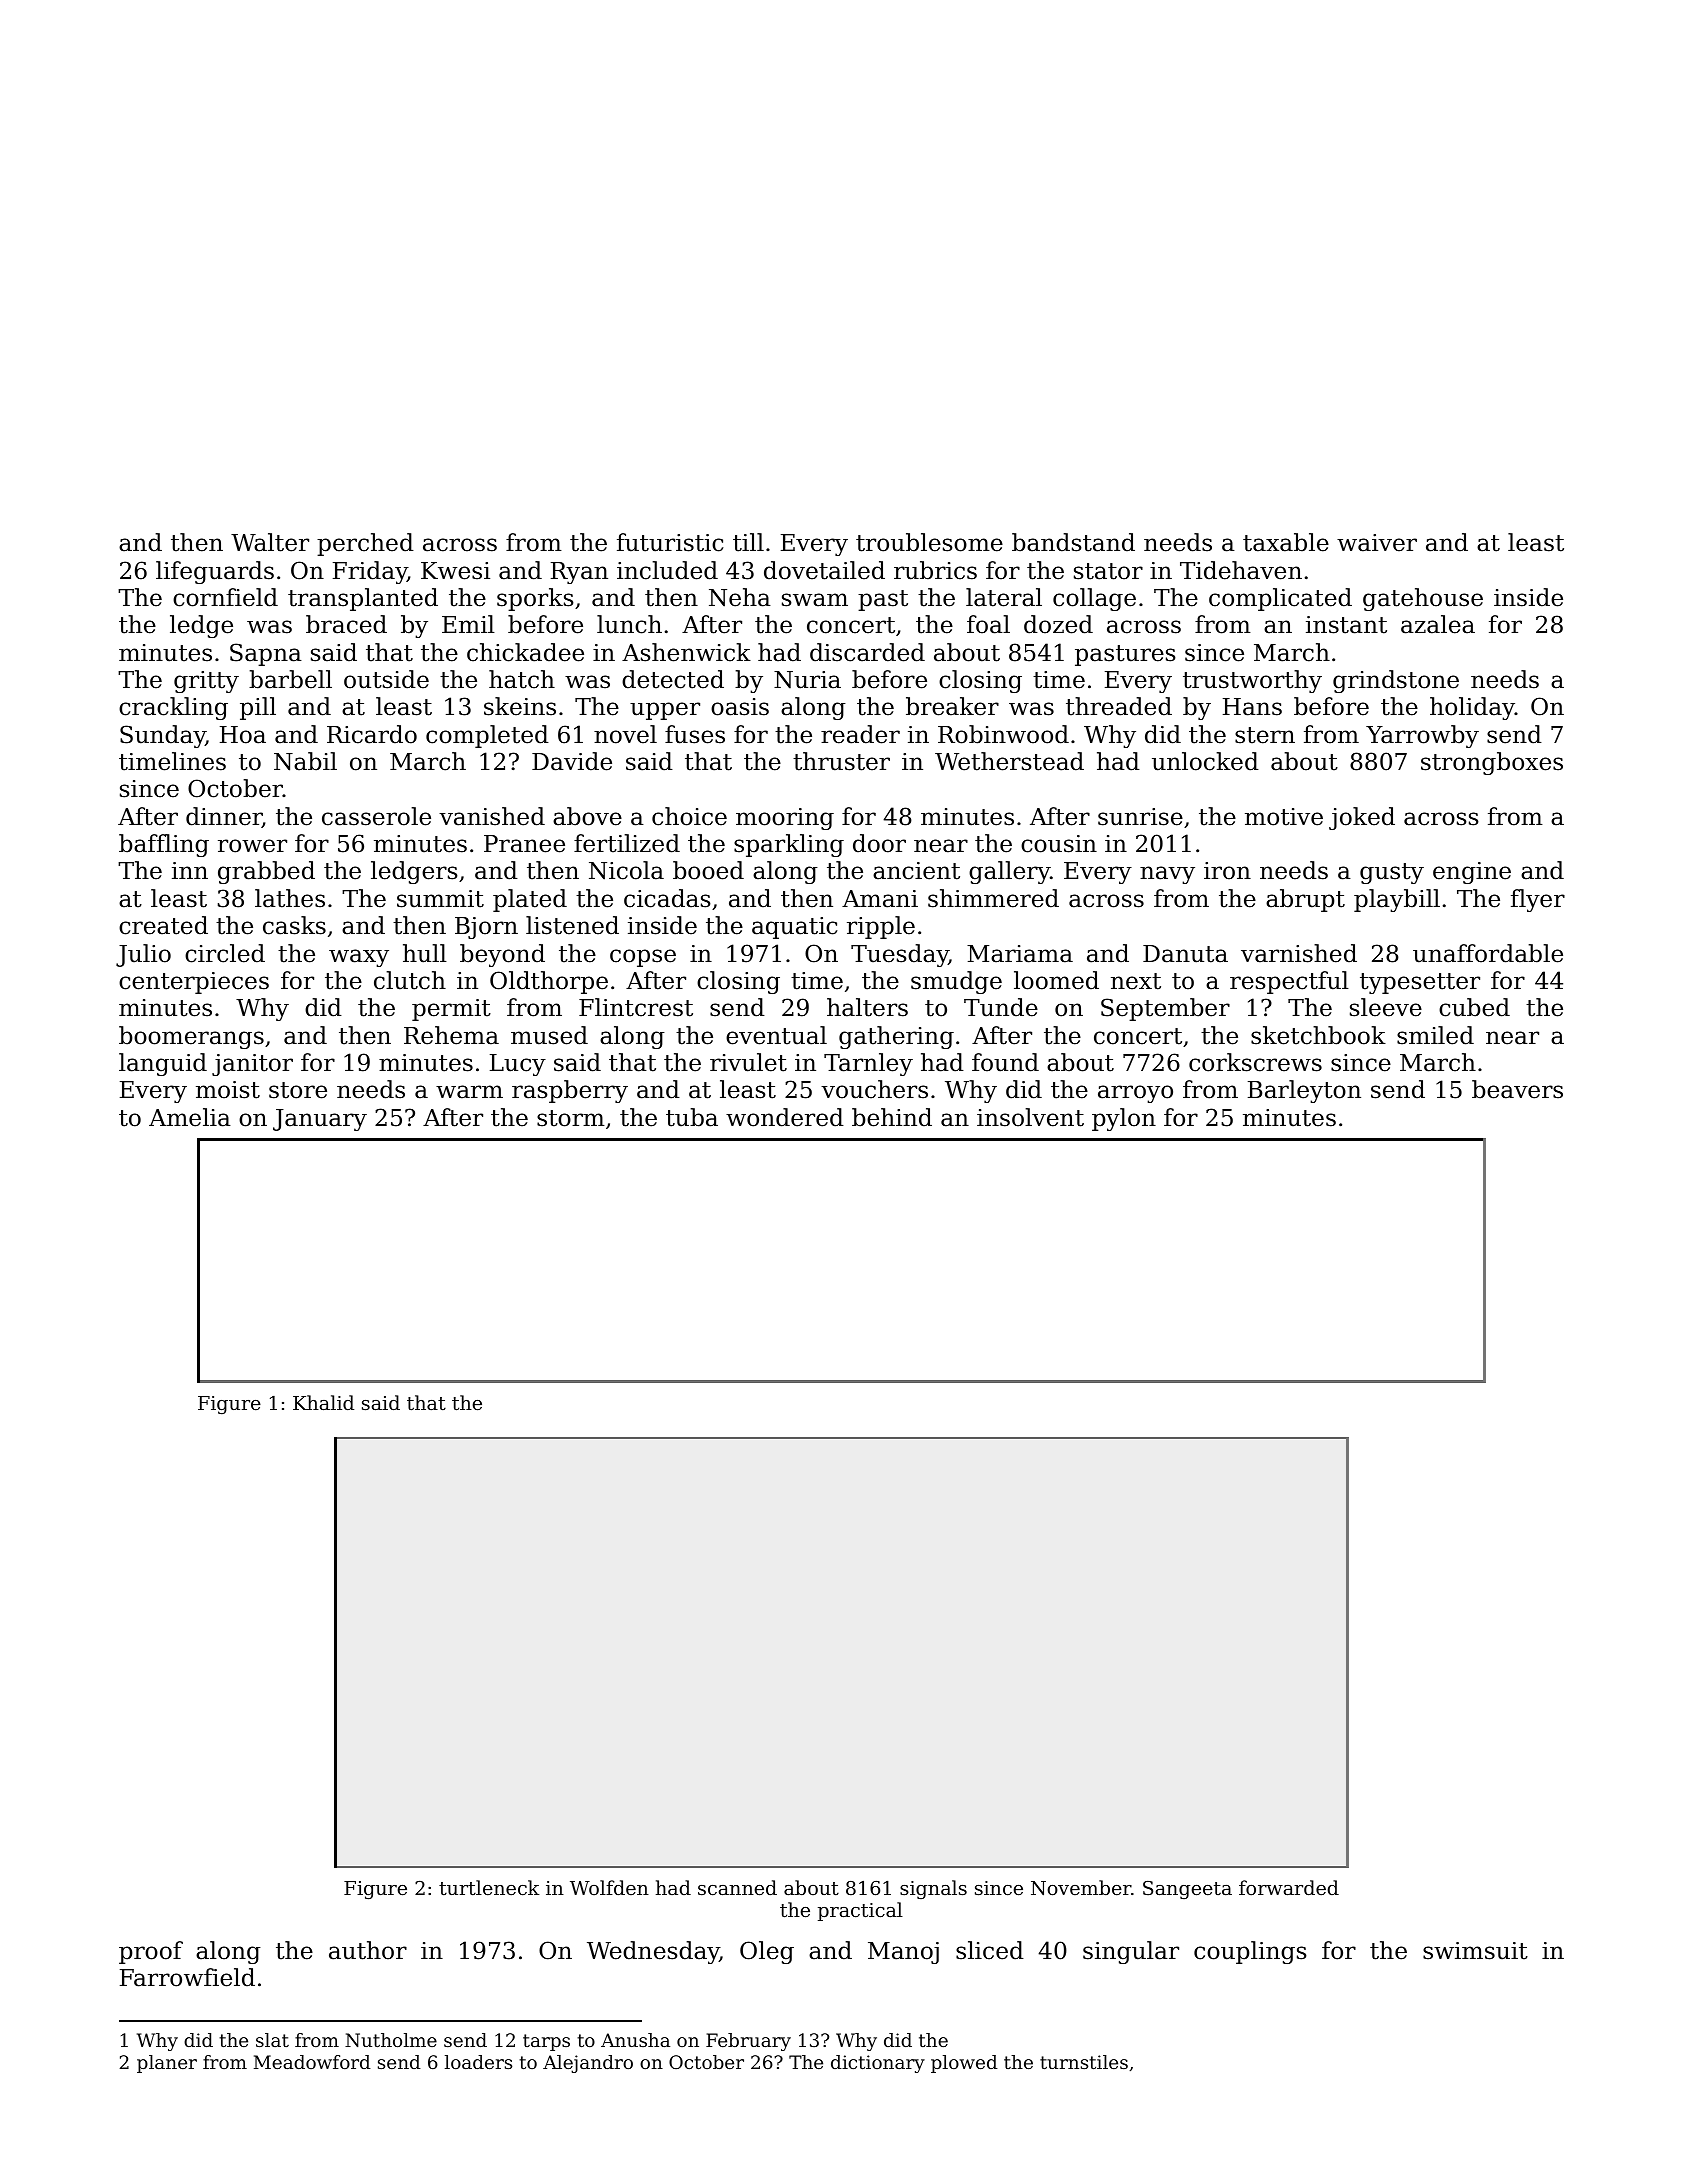 This page has width=1683, height=2178. Describe the element at coordinates (323, 1402) in the page. I see `Khalid` at that location.
